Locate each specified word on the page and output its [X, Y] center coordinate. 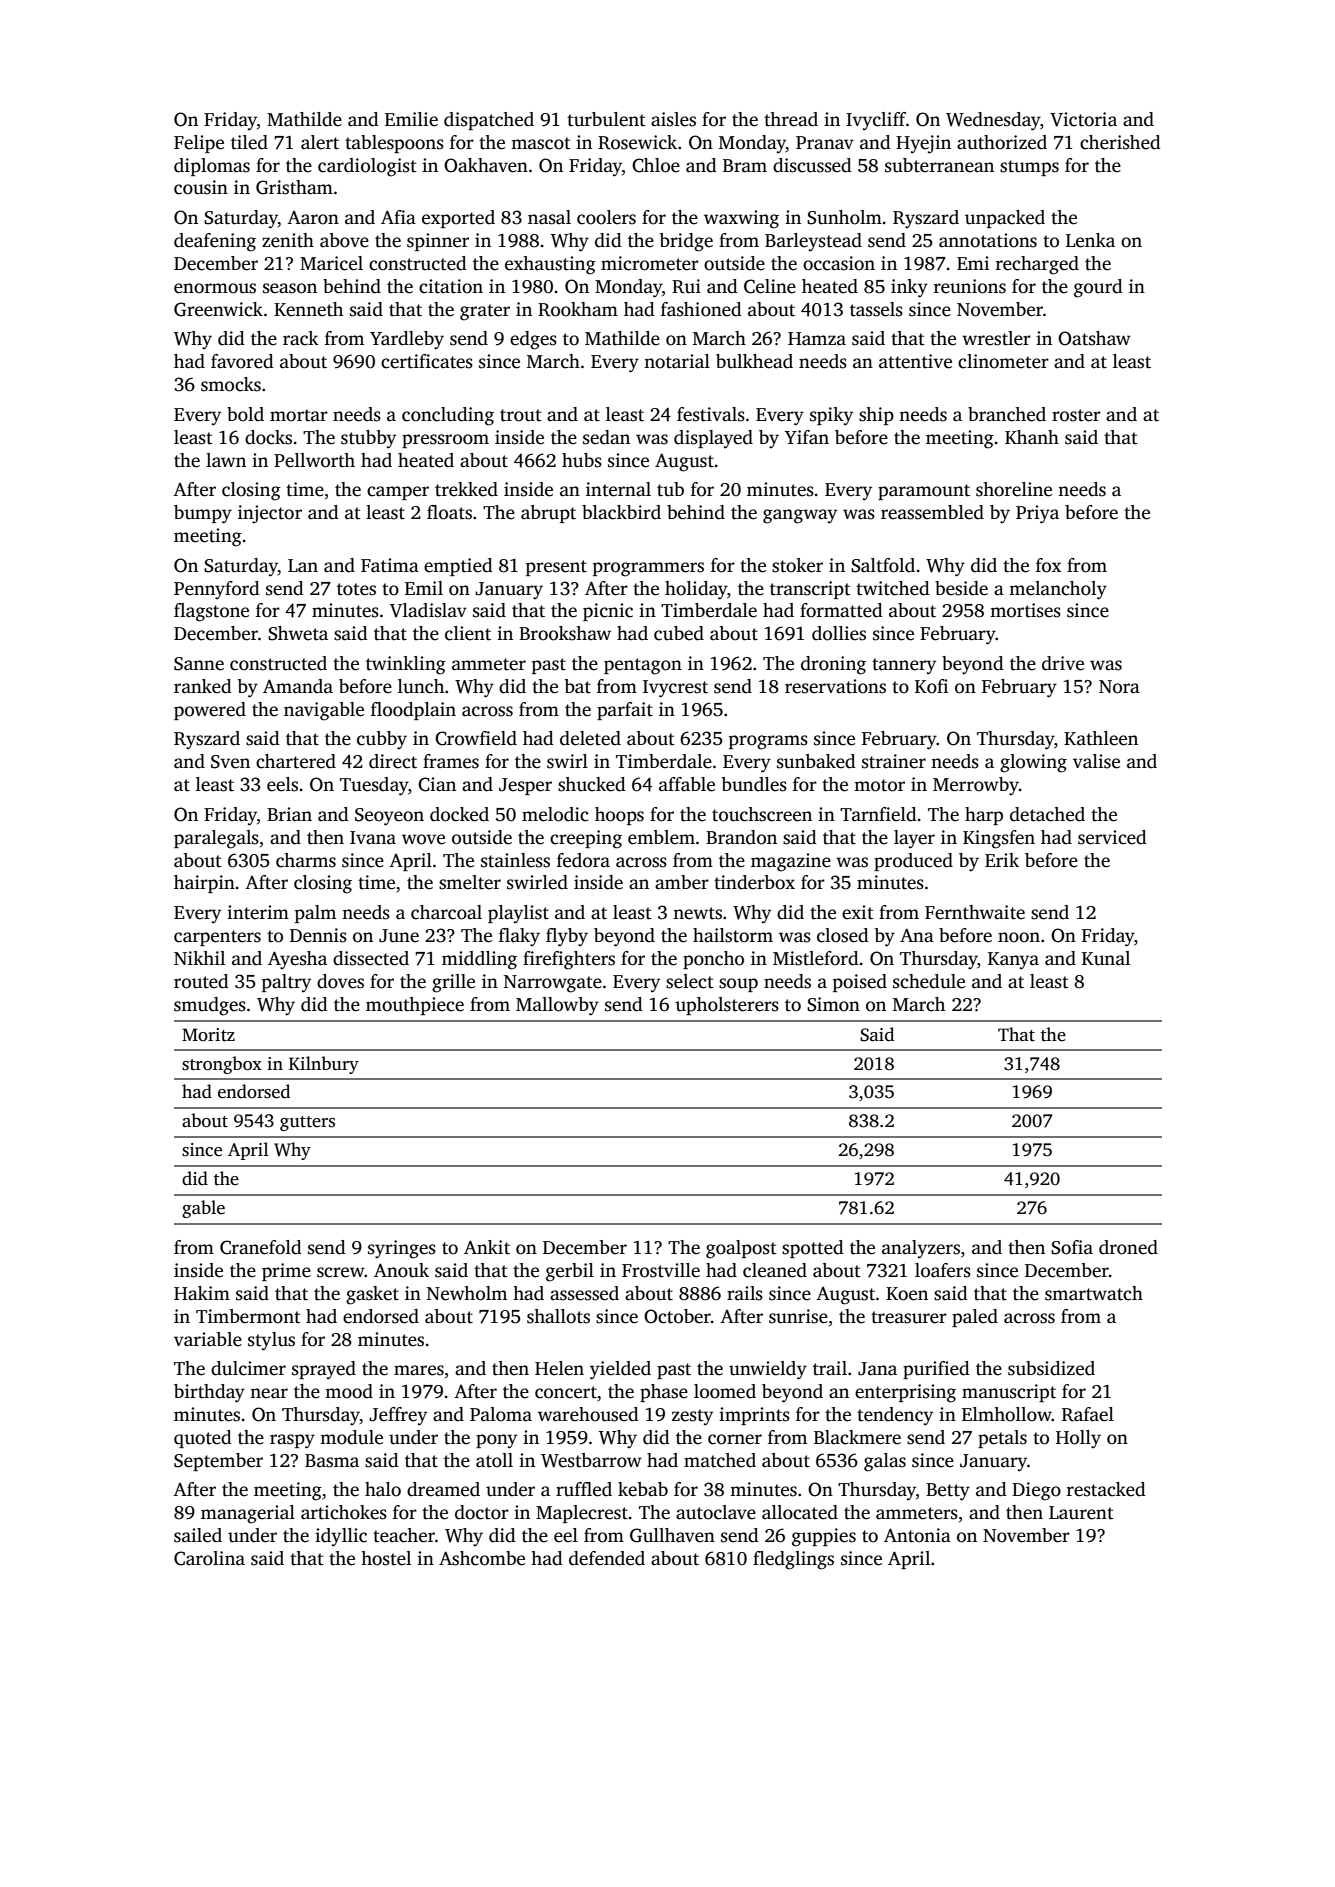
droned [1128, 1247]
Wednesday [993, 121]
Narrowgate [553, 984]
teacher [404, 1535]
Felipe [199, 144]
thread [791, 119]
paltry [286, 983]
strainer [894, 761]
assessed [584, 1293]
